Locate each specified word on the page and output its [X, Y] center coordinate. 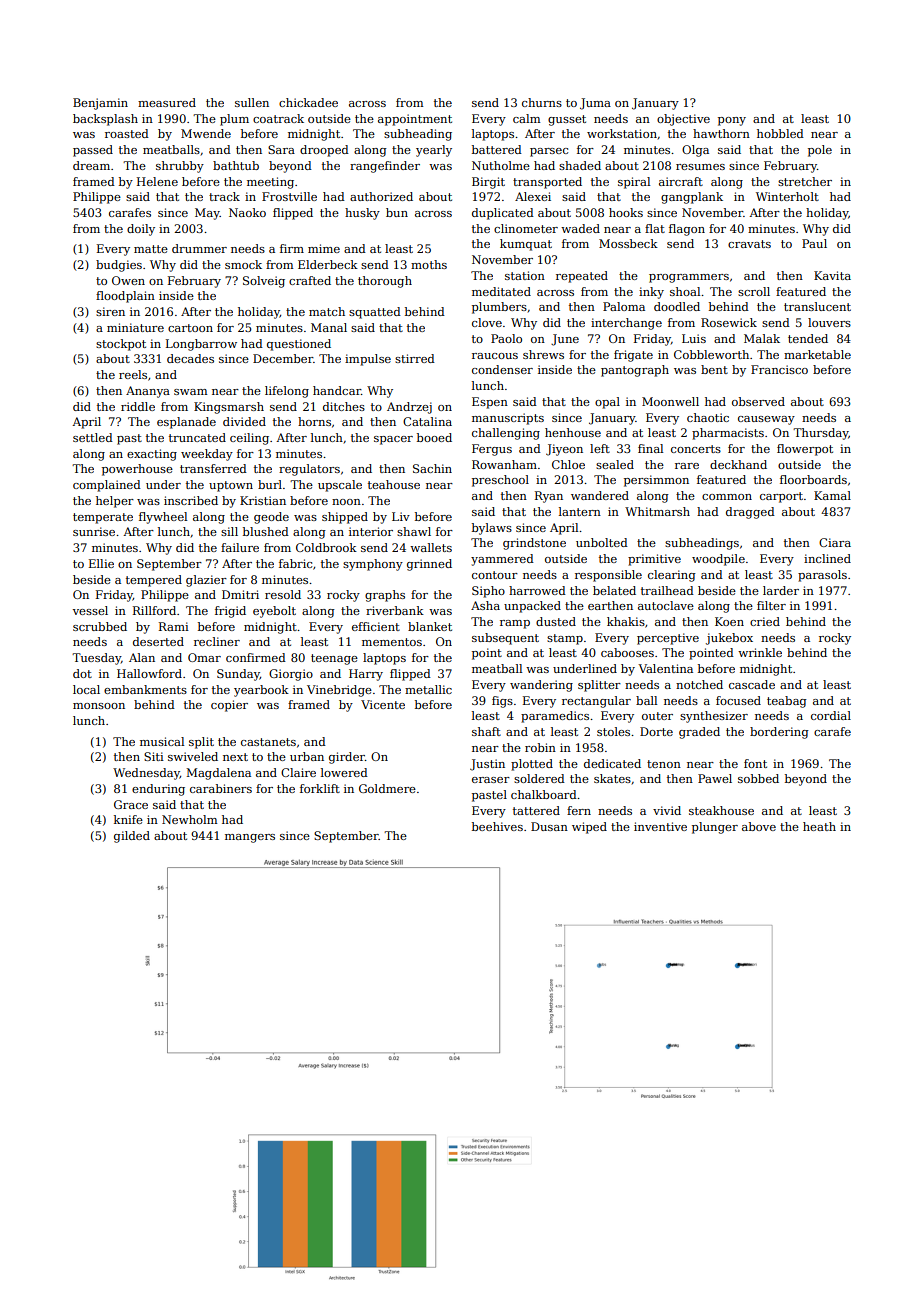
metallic [428, 689]
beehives [497, 826]
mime [324, 248]
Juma [595, 104]
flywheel [163, 518]
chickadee [308, 102]
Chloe [568, 464]
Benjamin [100, 104]
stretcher [805, 181]
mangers [250, 838]
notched [699, 684]
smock [243, 264]
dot [82, 673]
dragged [750, 513]
